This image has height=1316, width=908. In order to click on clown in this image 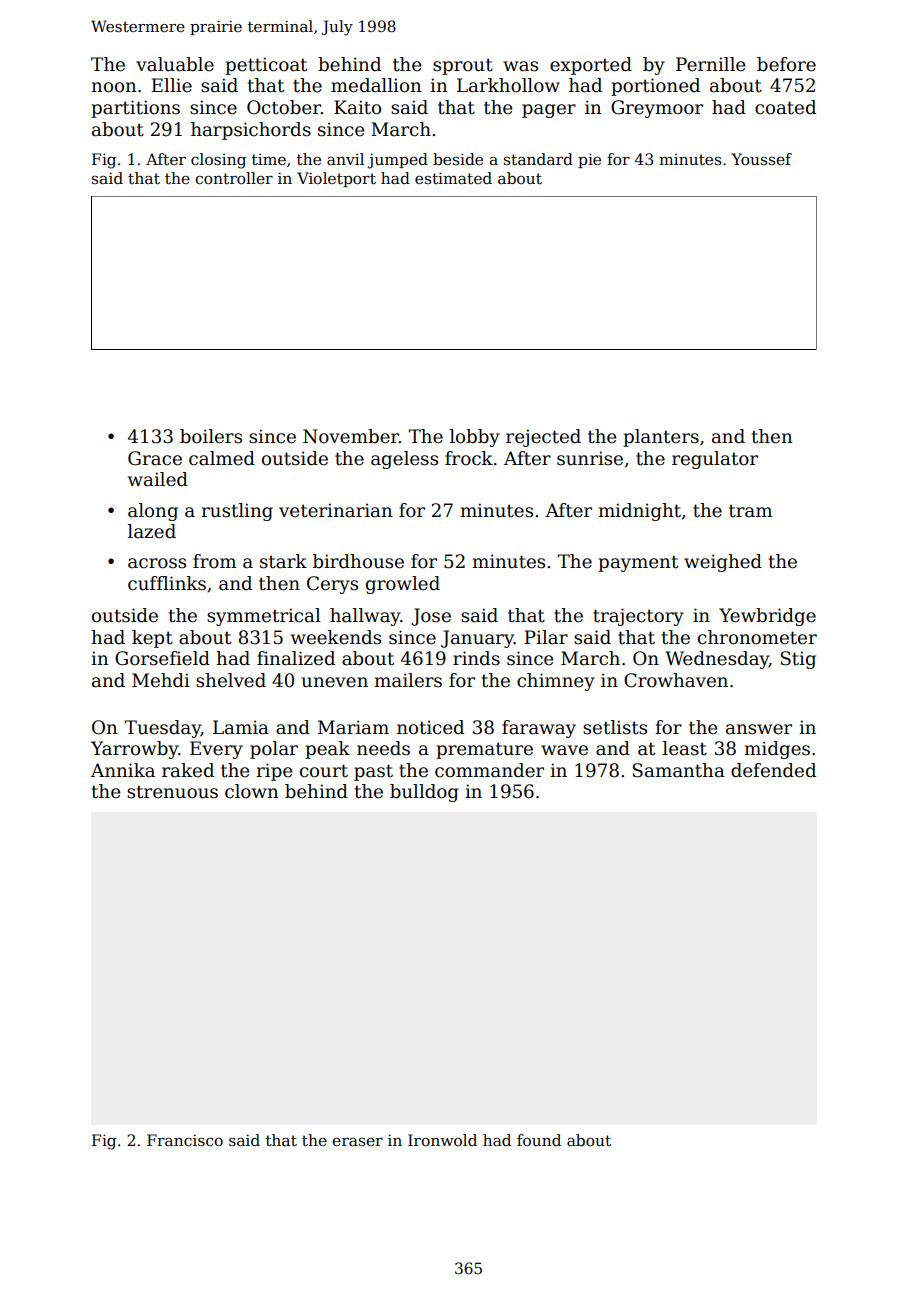, I will do `click(252, 791)`.
